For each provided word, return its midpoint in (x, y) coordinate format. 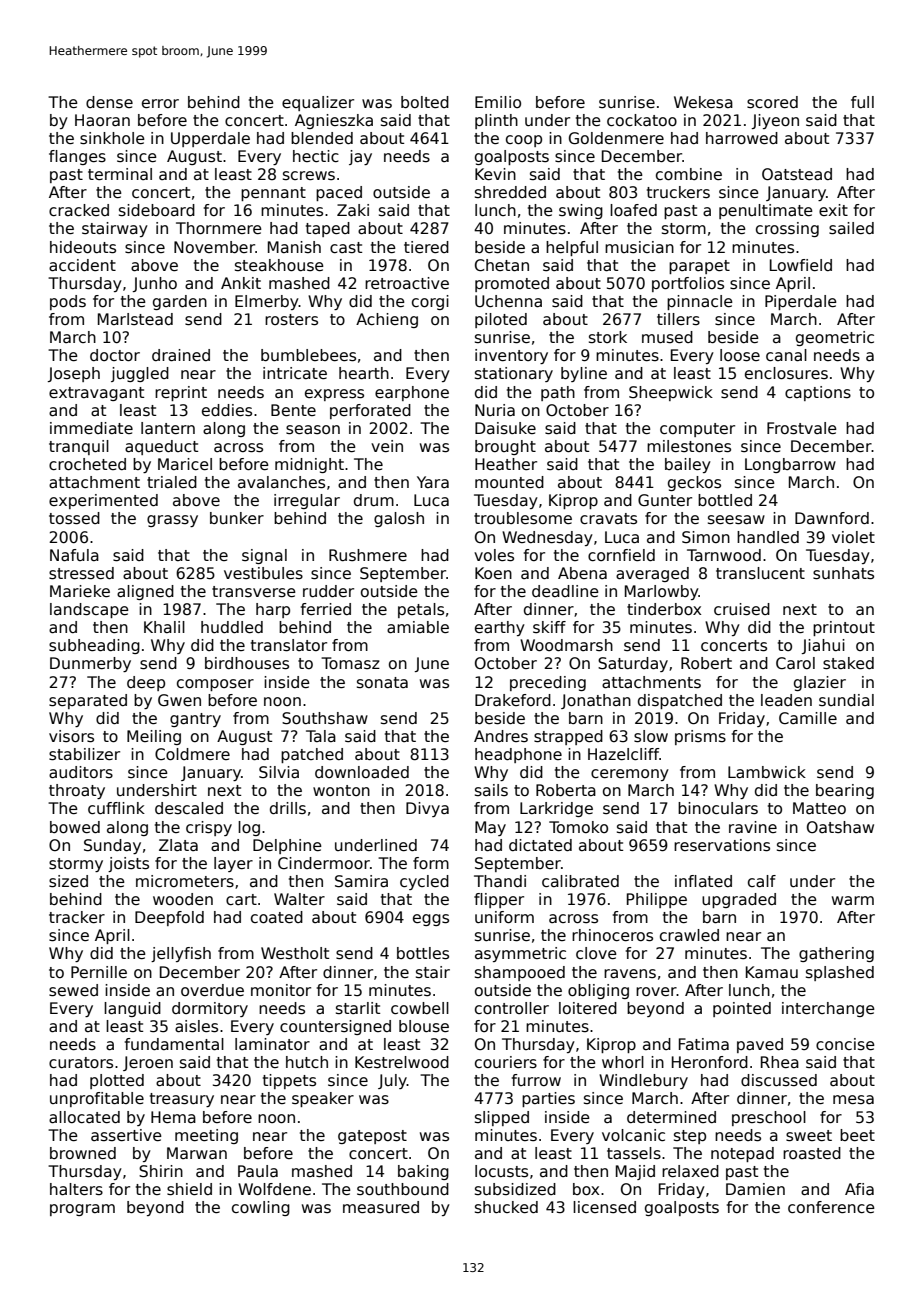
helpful (572, 248)
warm (853, 901)
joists (128, 864)
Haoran (102, 120)
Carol (795, 663)
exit (833, 210)
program (82, 1210)
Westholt (295, 953)
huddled (232, 627)
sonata (382, 683)
